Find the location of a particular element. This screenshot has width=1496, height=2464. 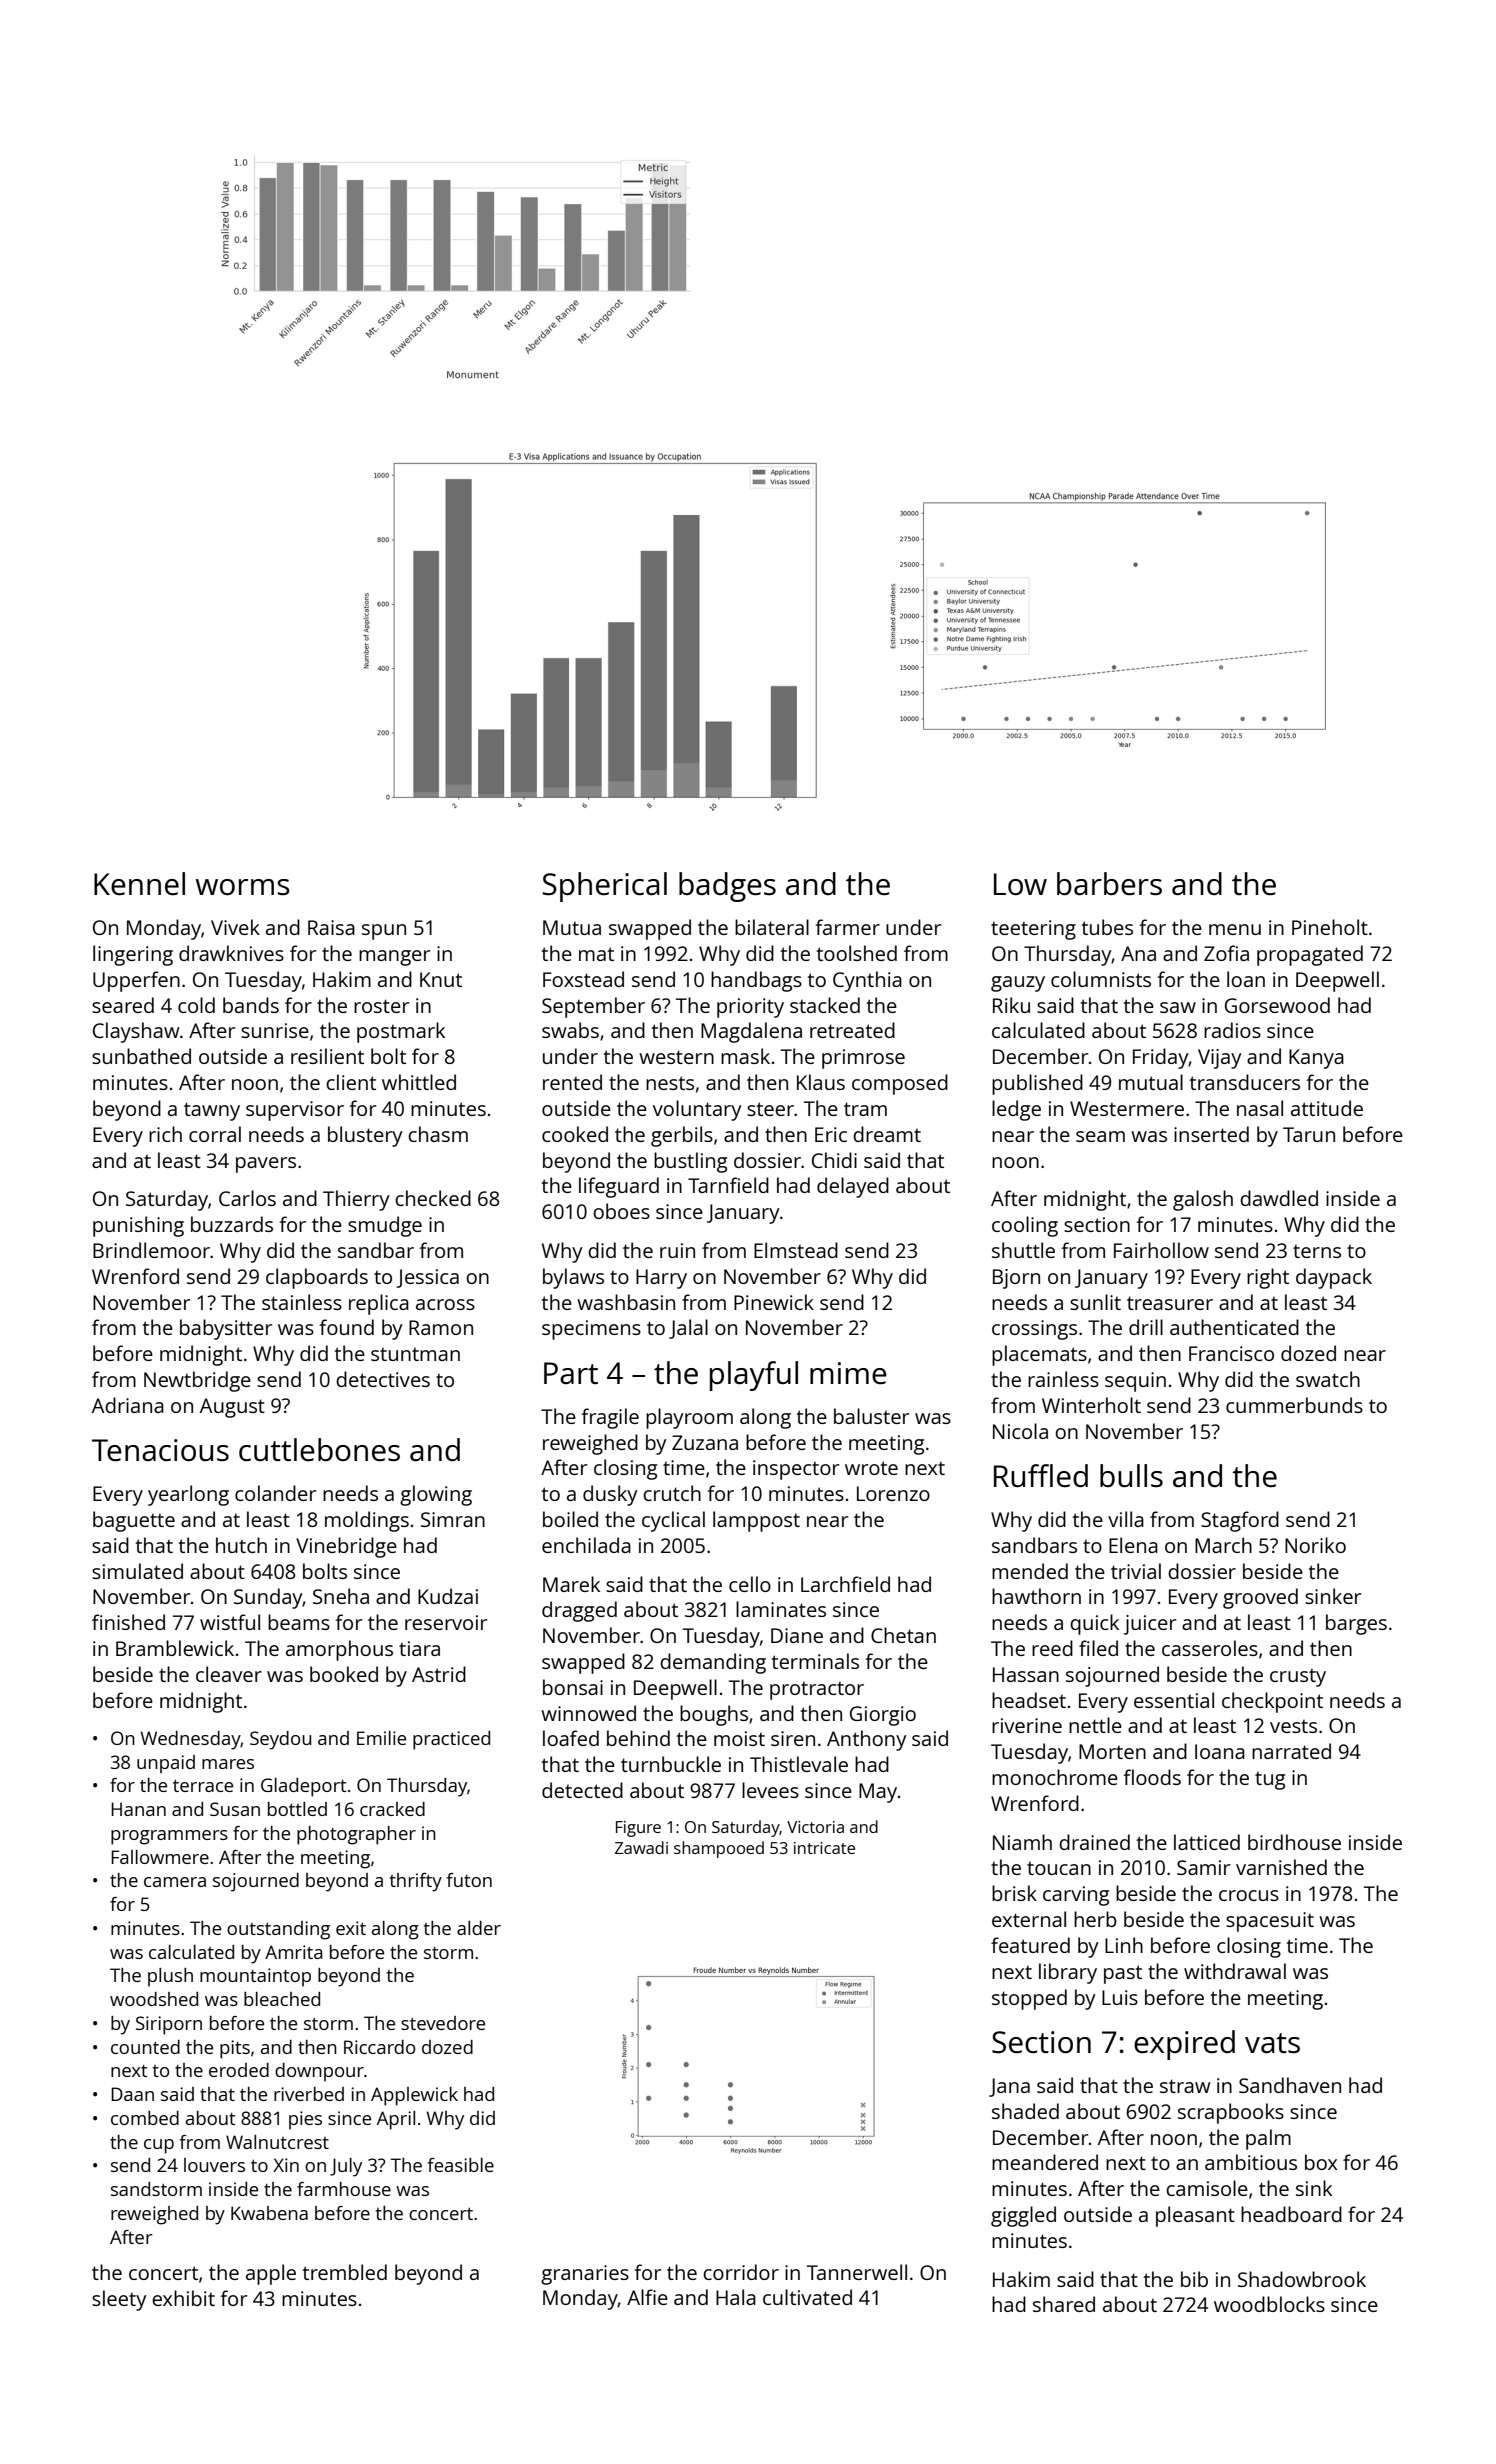

Kennel is located at coordinates (139, 884).
